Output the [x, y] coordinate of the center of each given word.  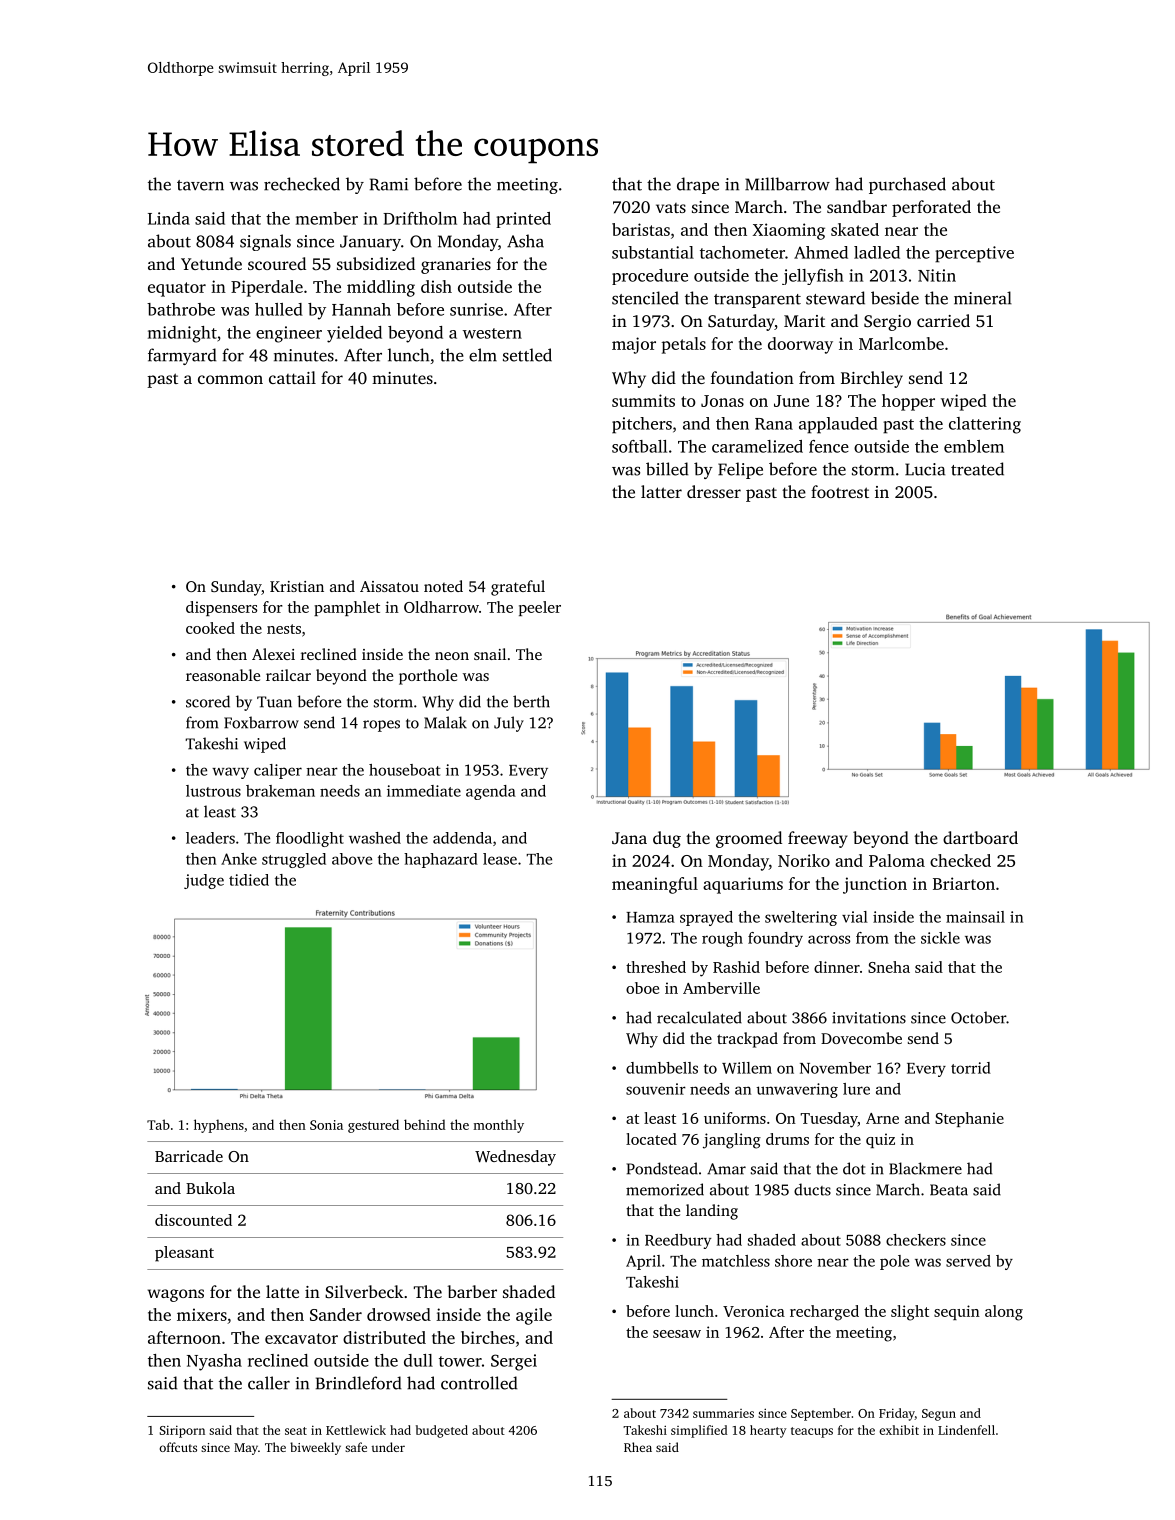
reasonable [223, 675]
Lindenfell [966, 1430]
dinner [837, 967]
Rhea [638, 1447]
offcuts [178, 1447]
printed [523, 220]
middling [381, 288]
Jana [629, 838]
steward [835, 298]
